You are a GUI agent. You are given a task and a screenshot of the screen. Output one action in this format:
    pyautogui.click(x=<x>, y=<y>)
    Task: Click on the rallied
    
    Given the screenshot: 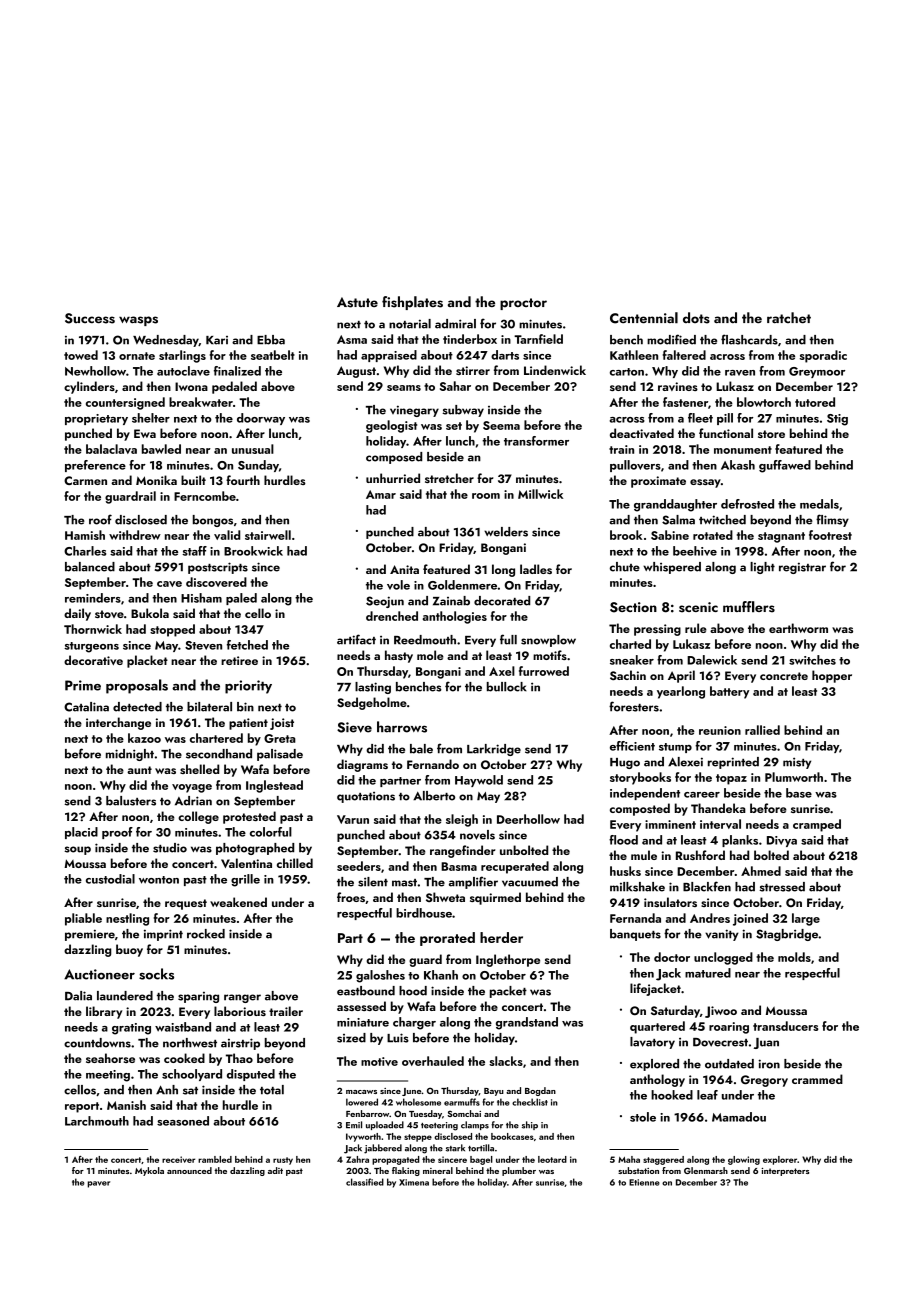 What is the action you would take?
    pyautogui.click(x=762, y=730)
